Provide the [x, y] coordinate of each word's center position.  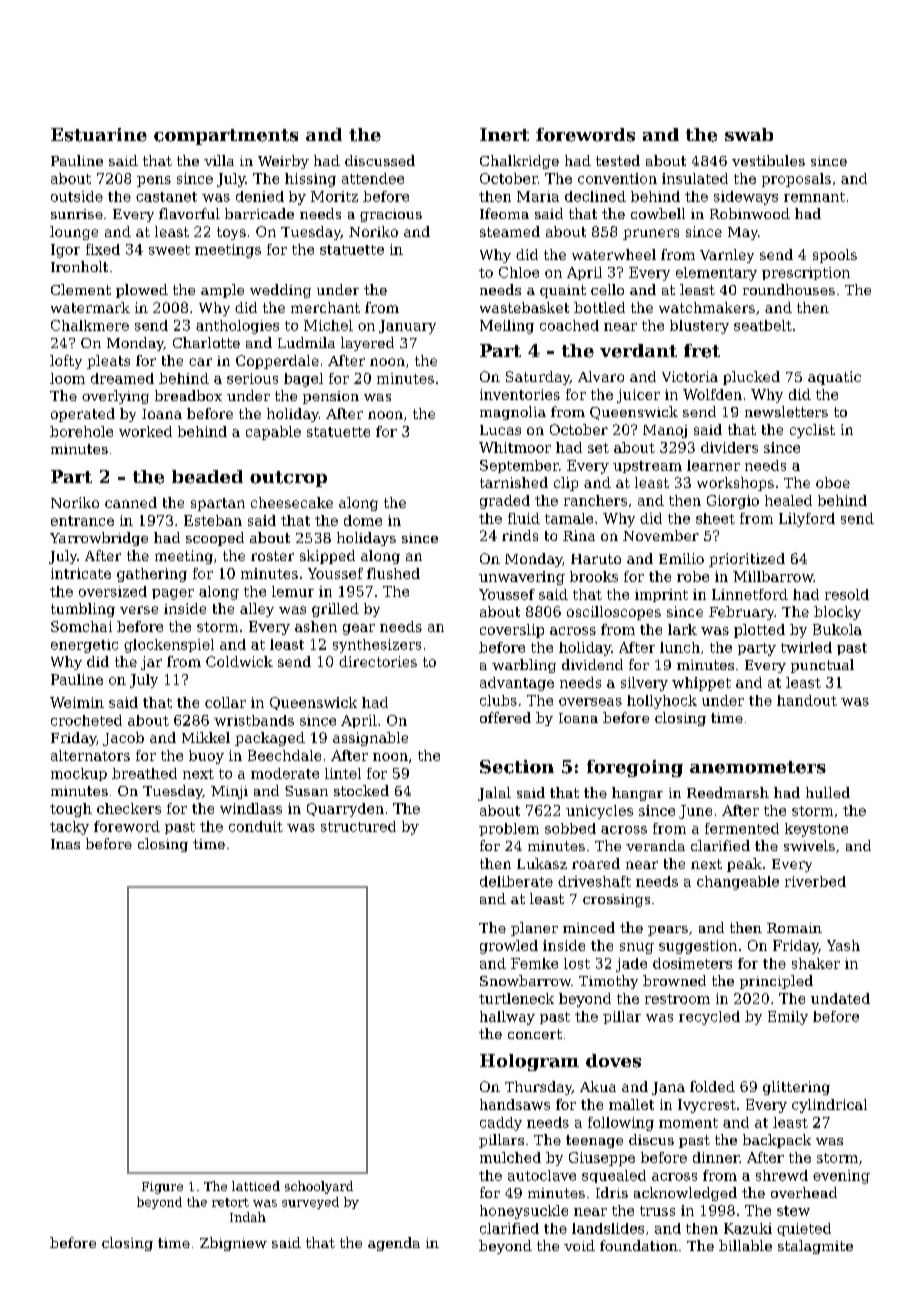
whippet [701, 684]
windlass [251, 808]
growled [509, 947]
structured [358, 826]
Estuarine [99, 135]
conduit [256, 826]
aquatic [834, 378]
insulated [695, 178]
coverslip [512, 631]
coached [569, 325]
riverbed [815, 881]
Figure [162, 1188]
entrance [82, 521]
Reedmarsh [728, 792]
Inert [504, 134]
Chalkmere [90, 325]
